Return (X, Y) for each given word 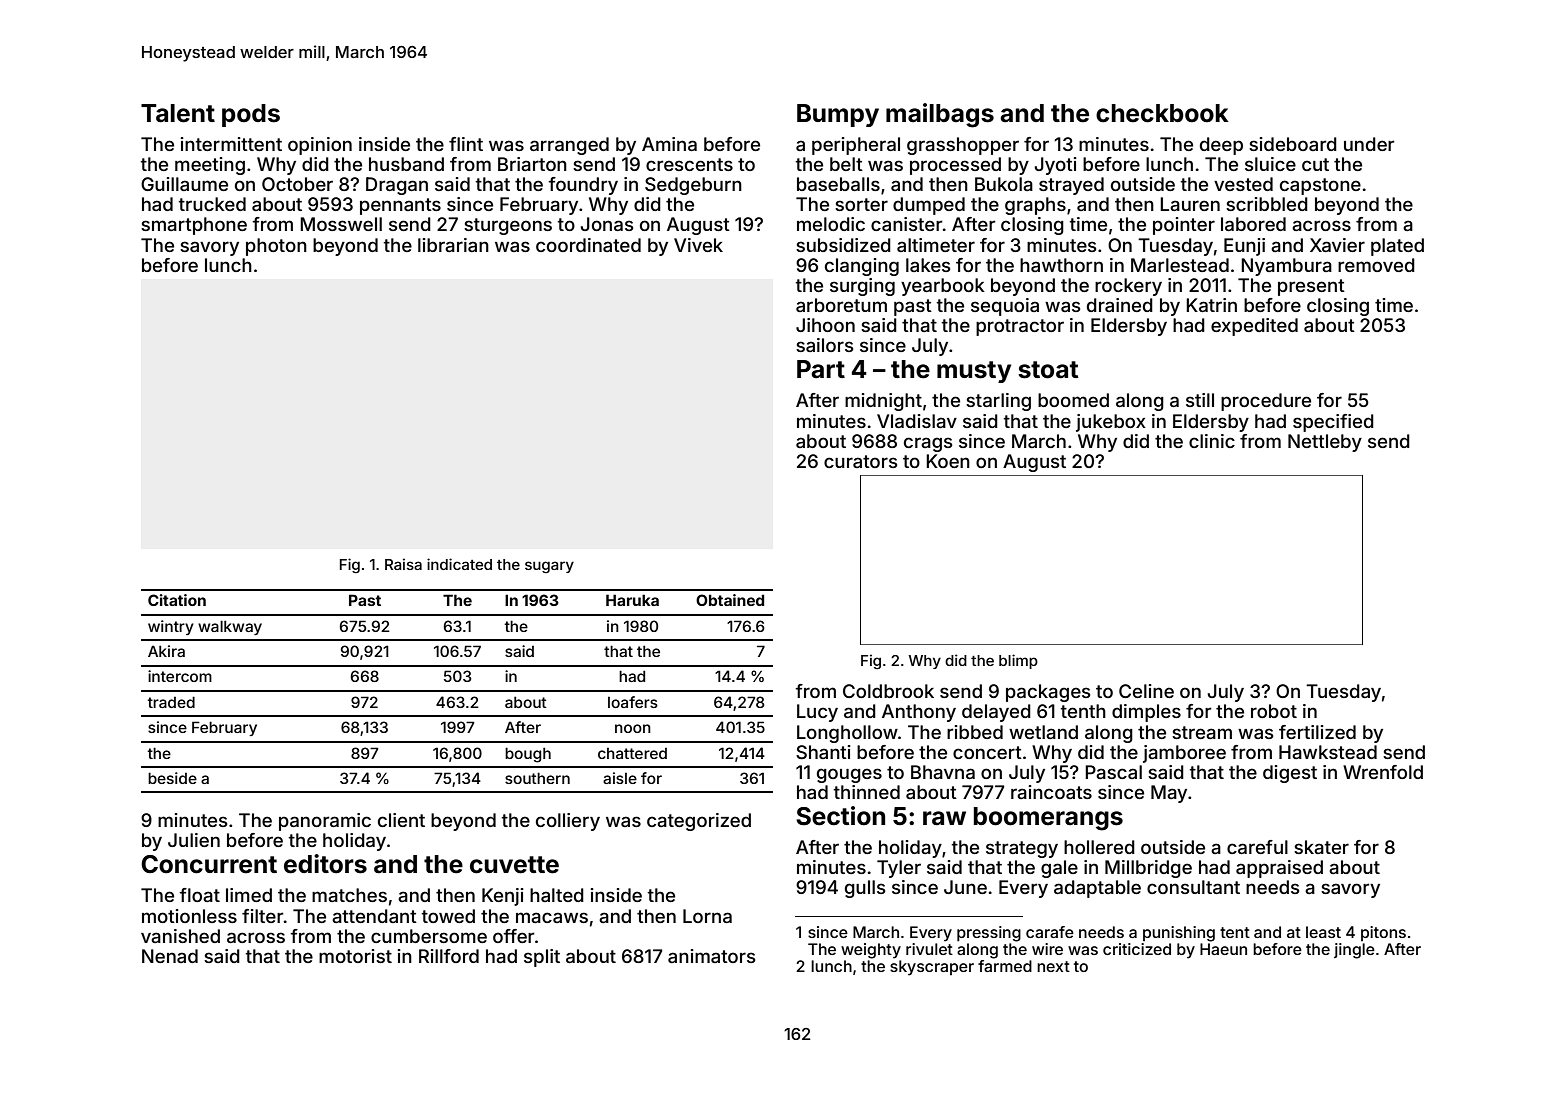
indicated (459, 564)
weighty (871, 951)
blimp (1018, 661)
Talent (178, 113)
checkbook (1162, 113)
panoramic (325, 822)
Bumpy (838, 115)
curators (860, 461)
